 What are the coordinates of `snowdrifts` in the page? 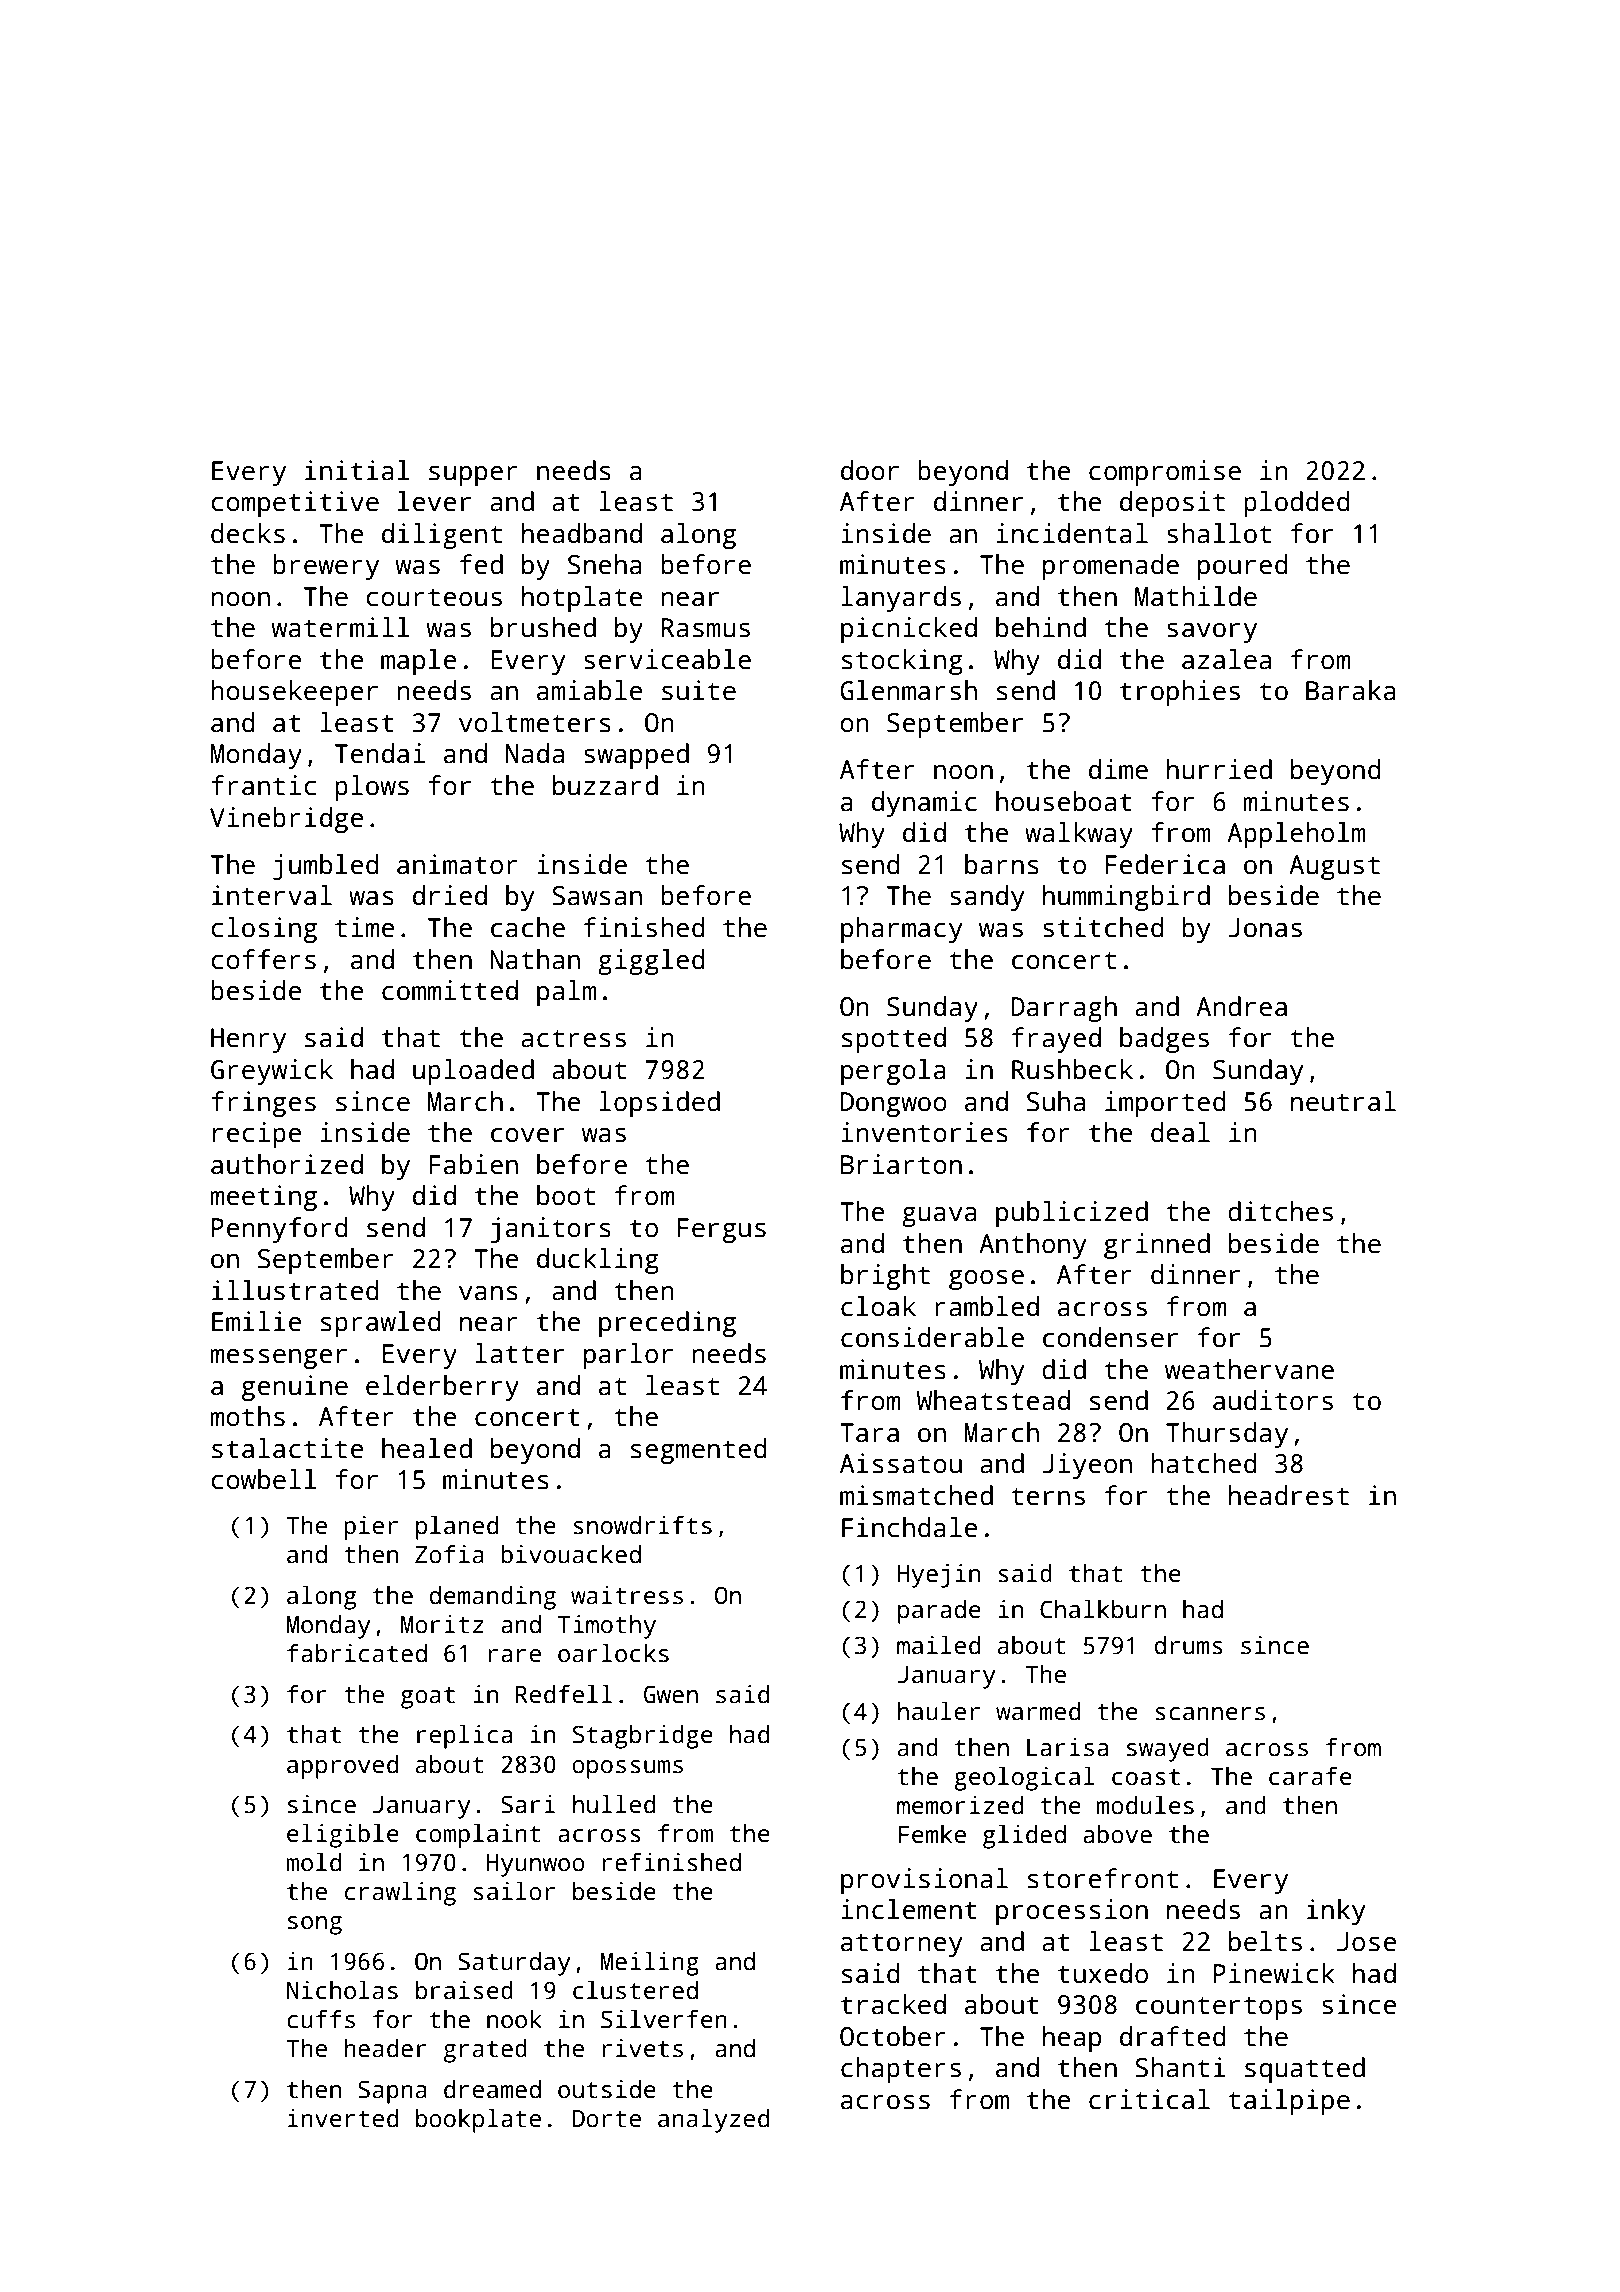 It's located at (642, 1525).
